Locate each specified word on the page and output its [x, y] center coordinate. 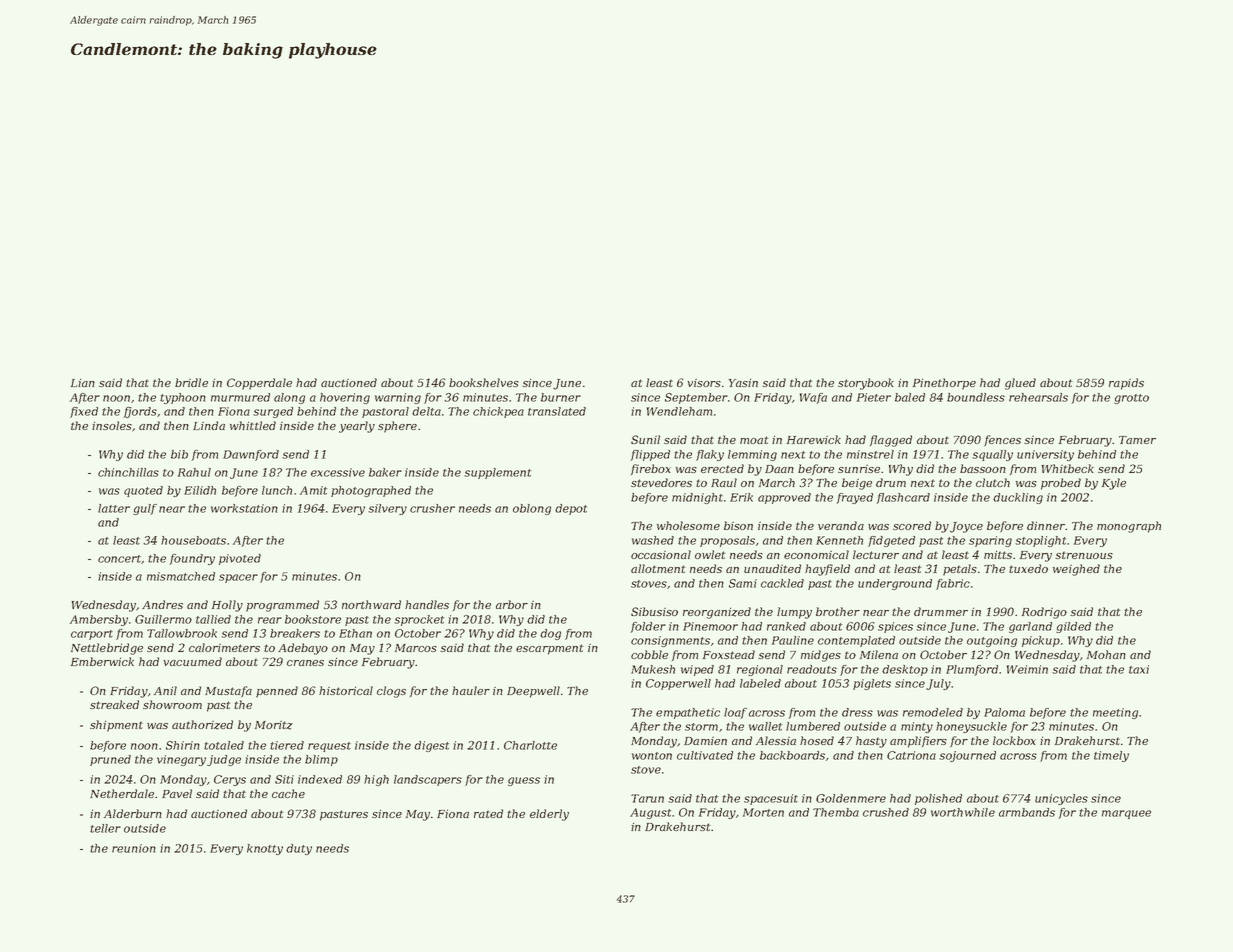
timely [1111, 756]
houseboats [193, 540]
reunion [134, 848]
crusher [432, 508]
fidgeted [891, 541]
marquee [1126, 814]
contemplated [856, 641]
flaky [710, 455]
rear [270, 620]
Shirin [183, 745]
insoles [112, 425]
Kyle [1114, 484]
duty [299, 849]
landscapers [428, 780]
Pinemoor [710, 626]
